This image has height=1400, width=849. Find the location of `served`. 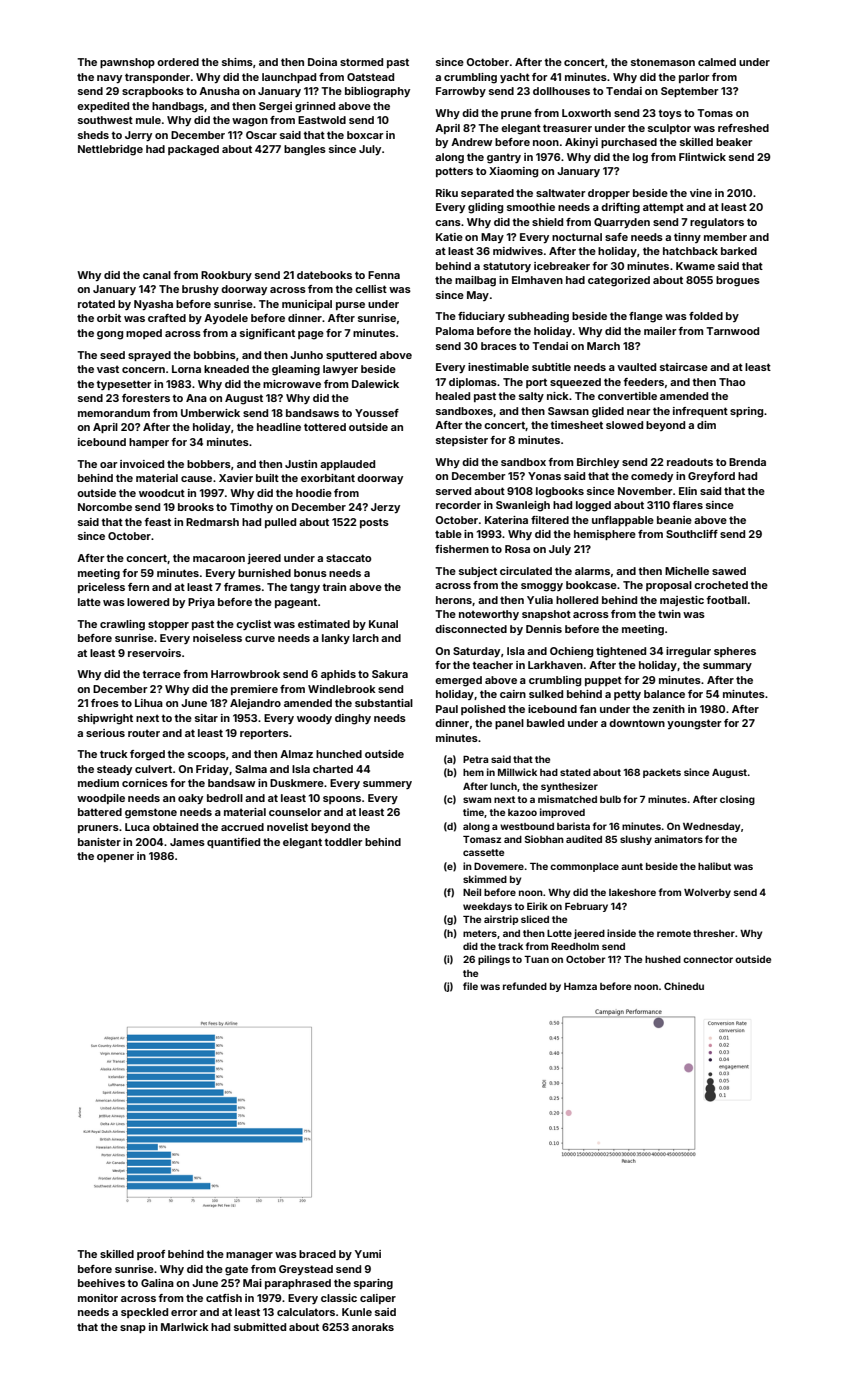

served is located at coordinates (453, 491).
